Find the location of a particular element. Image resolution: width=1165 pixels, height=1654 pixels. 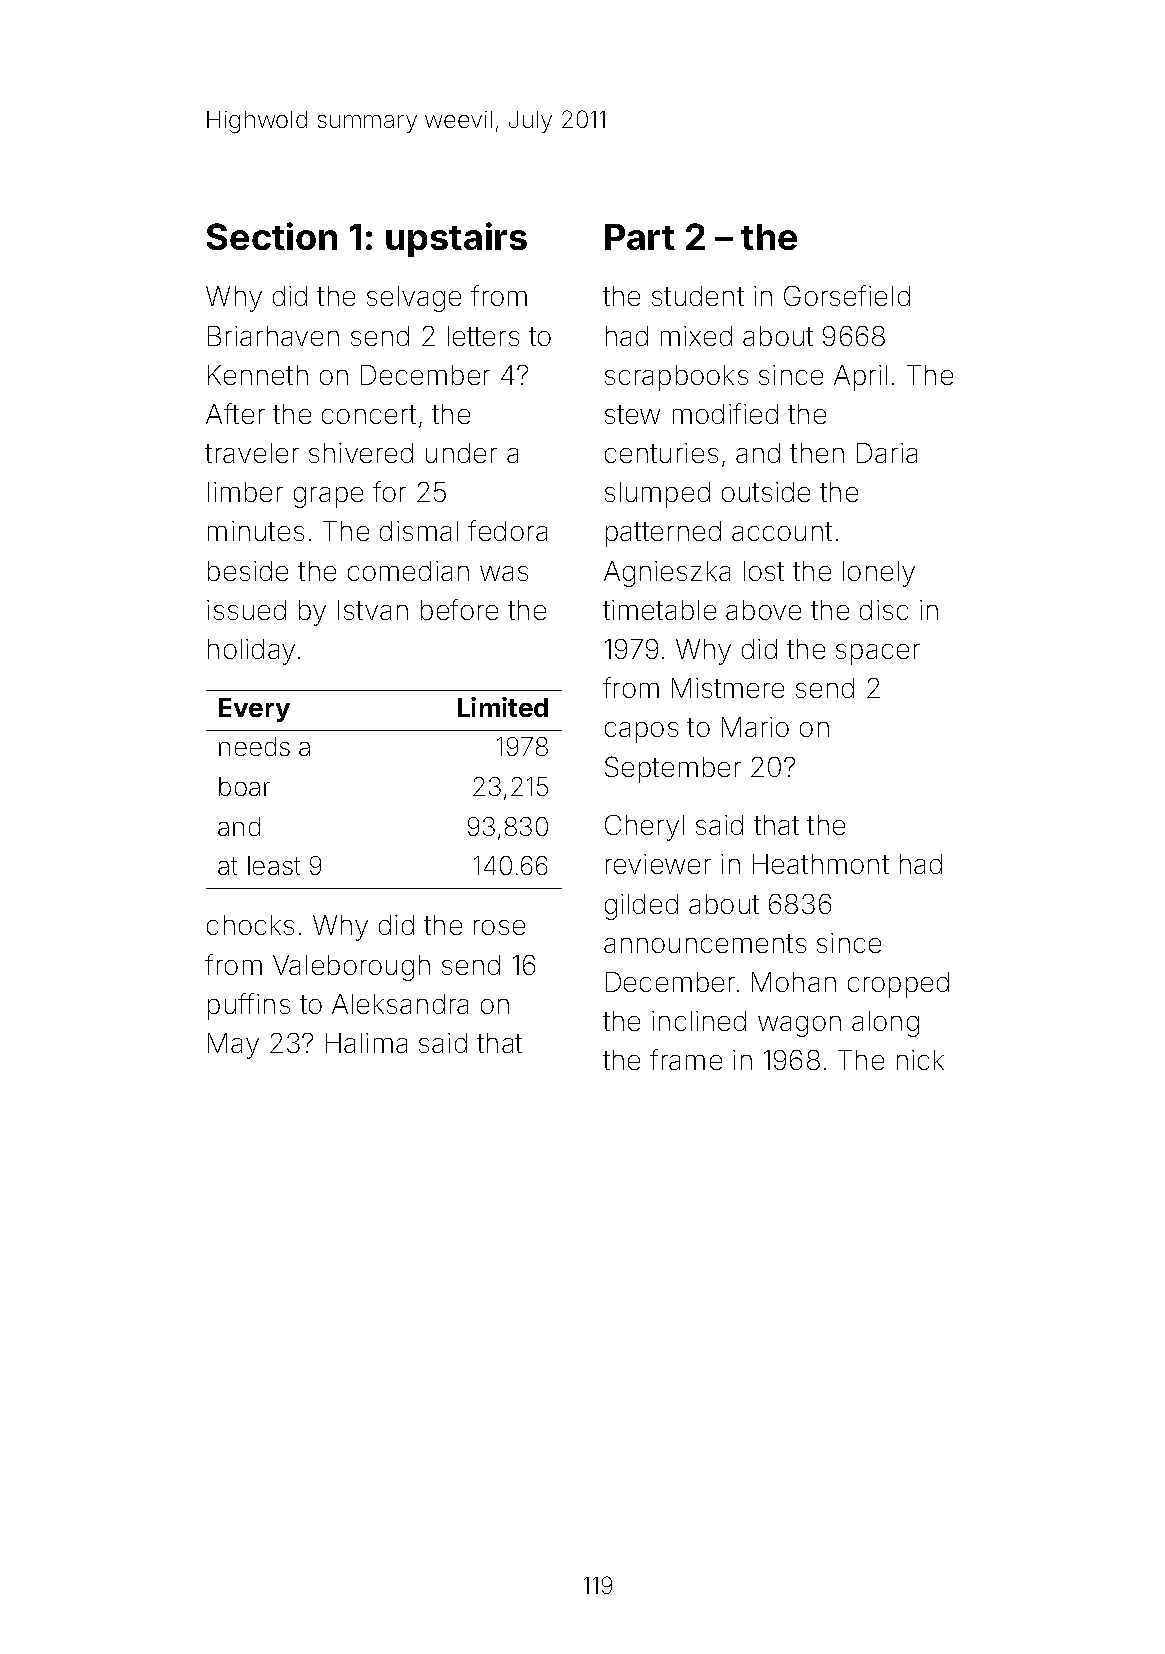

Part is located at coordinates (640, 237).
